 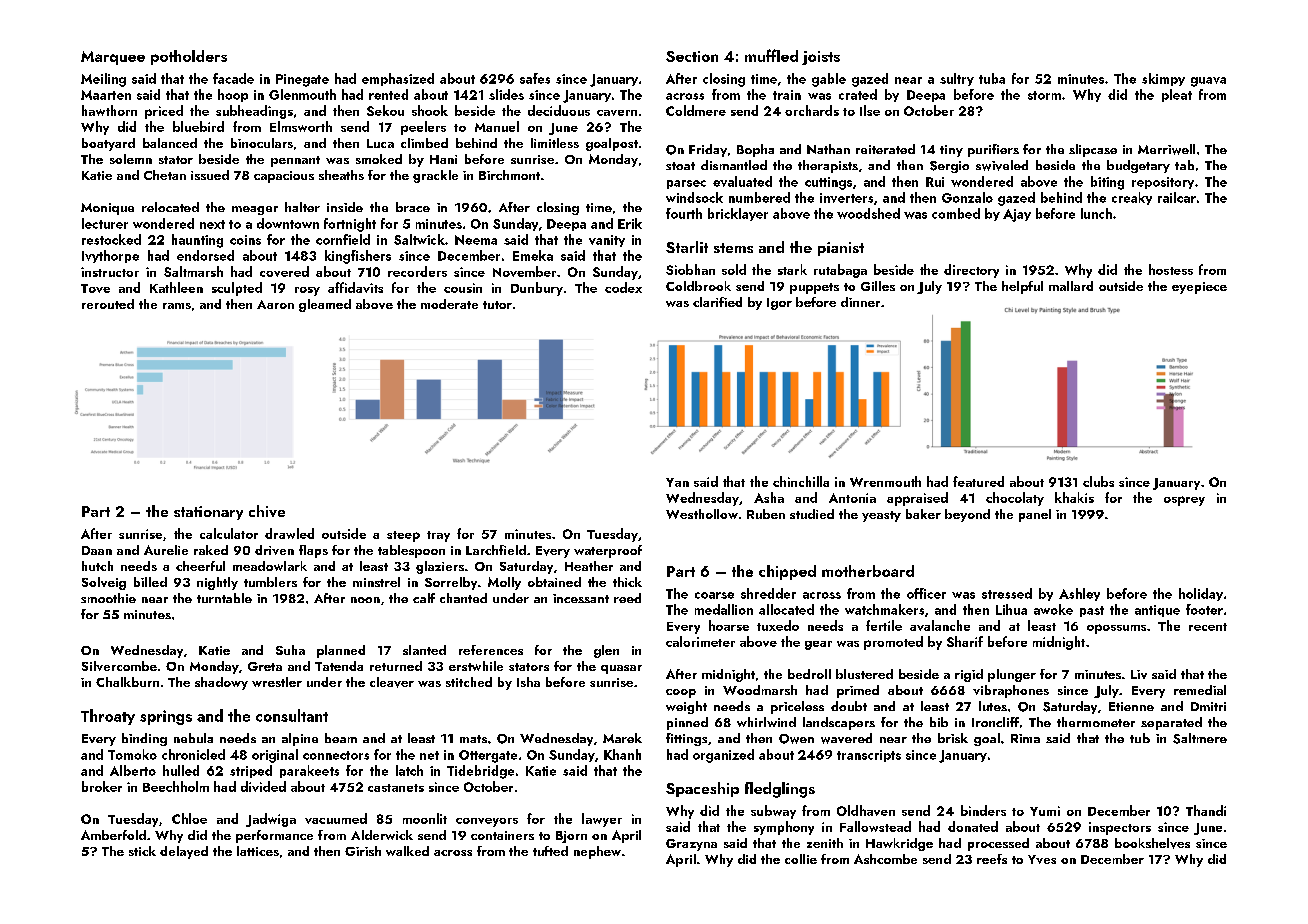 What do you see at coordinates (992, 859) in the screenshot?
I see `reefs` at bounding box center [992, 859].
